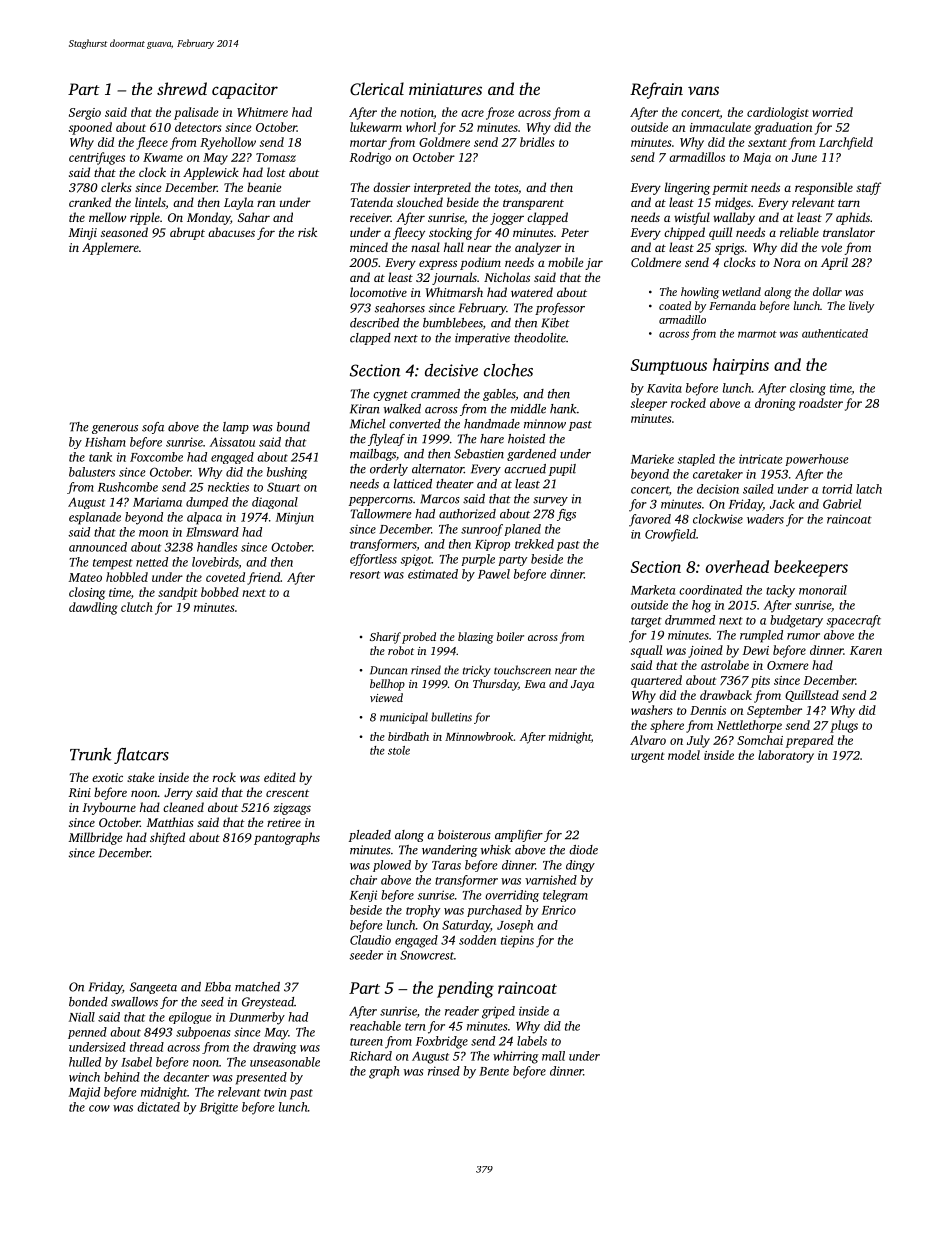 This document has height=1233, width=952. What do you see at coordinates (116, 187) in the document?
I see `clerks` at bounding box center [116, 187].
